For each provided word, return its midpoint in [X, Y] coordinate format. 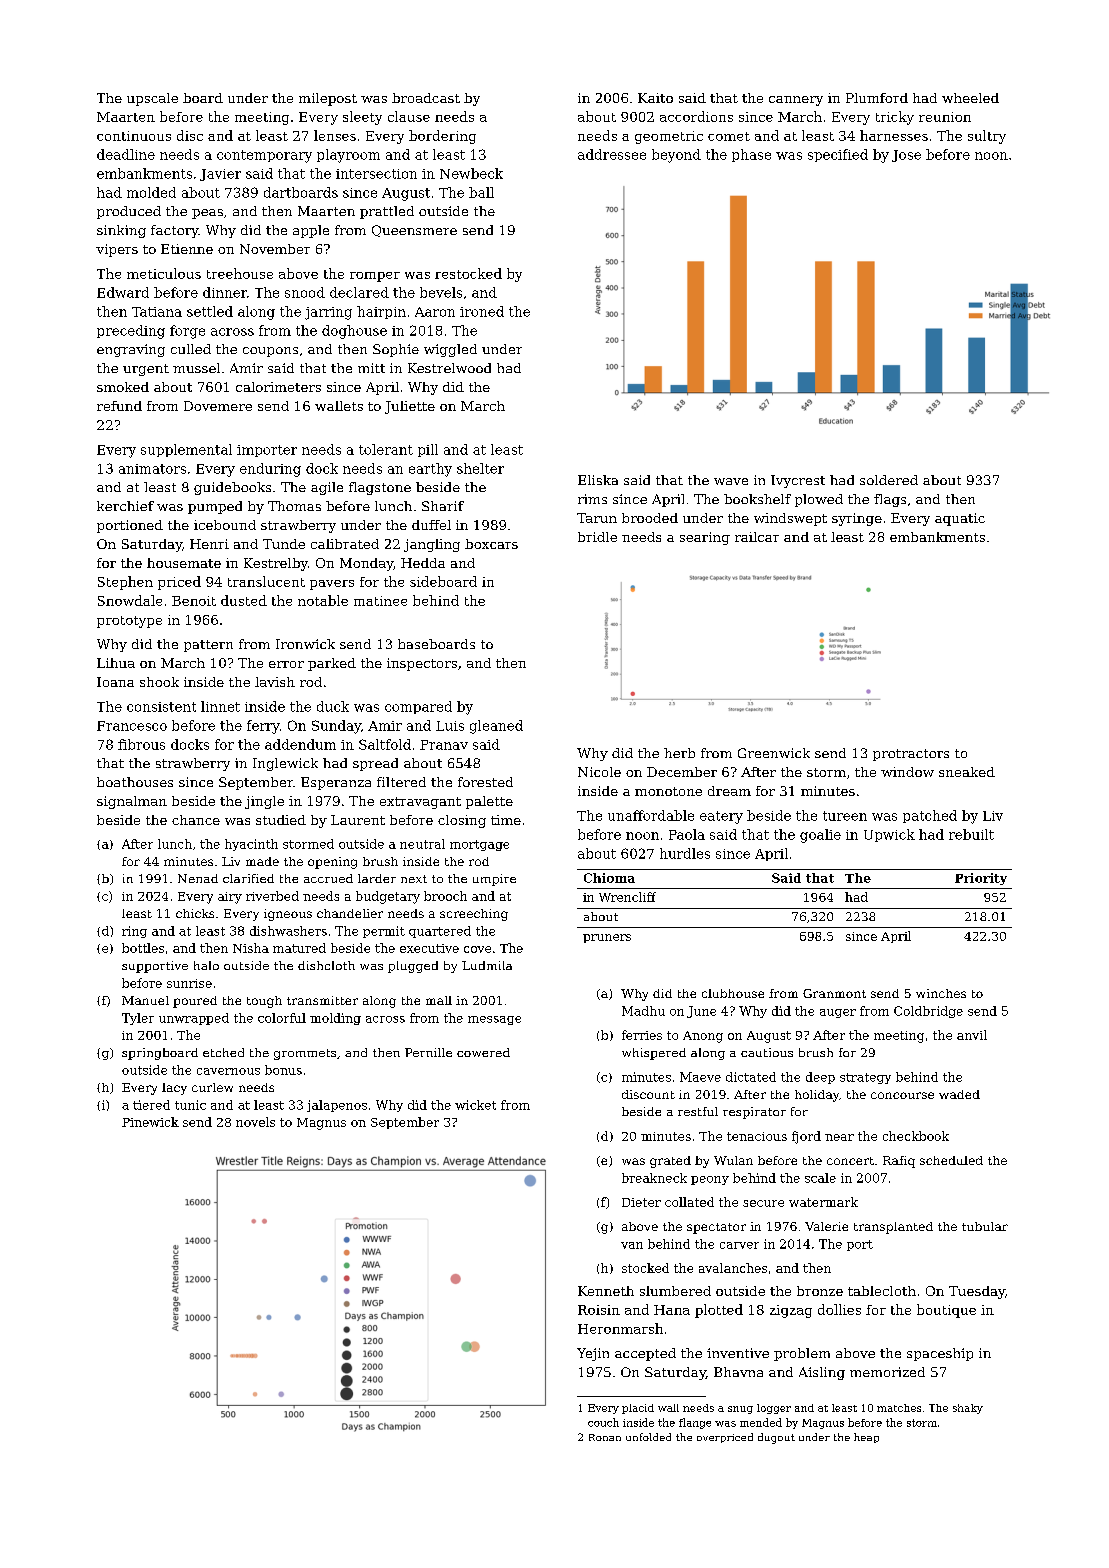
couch [603, 1422]
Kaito [655, 98]
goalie [820, 836]
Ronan [605, 1437]
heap [866, 1438]
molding [335, 1019]
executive [429, 948]
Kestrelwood [449, 368]
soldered [889, 480]
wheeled [970, 98]
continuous [134, 136]
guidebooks [232, 488]
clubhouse [733, 993]
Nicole [599, 772]
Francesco [132, 726]
